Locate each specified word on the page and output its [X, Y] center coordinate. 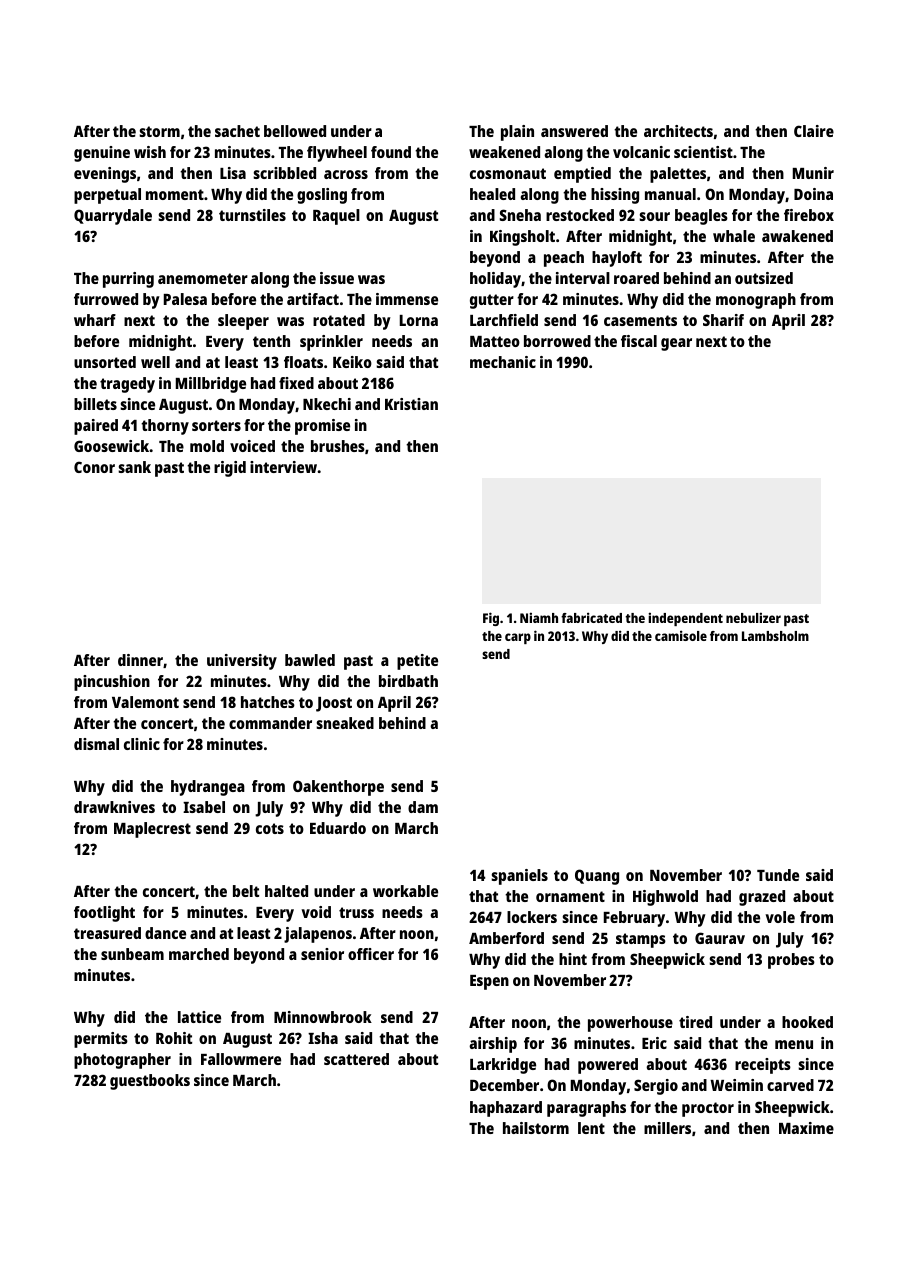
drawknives [114, 807]
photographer [122, 1061]
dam [423, 807]
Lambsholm [775, 636]
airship [493, 1045]
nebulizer [753, 617]
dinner [140, 660]
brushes [338, 446]
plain [517, 133]
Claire [814, 131]
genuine [102, 154]
